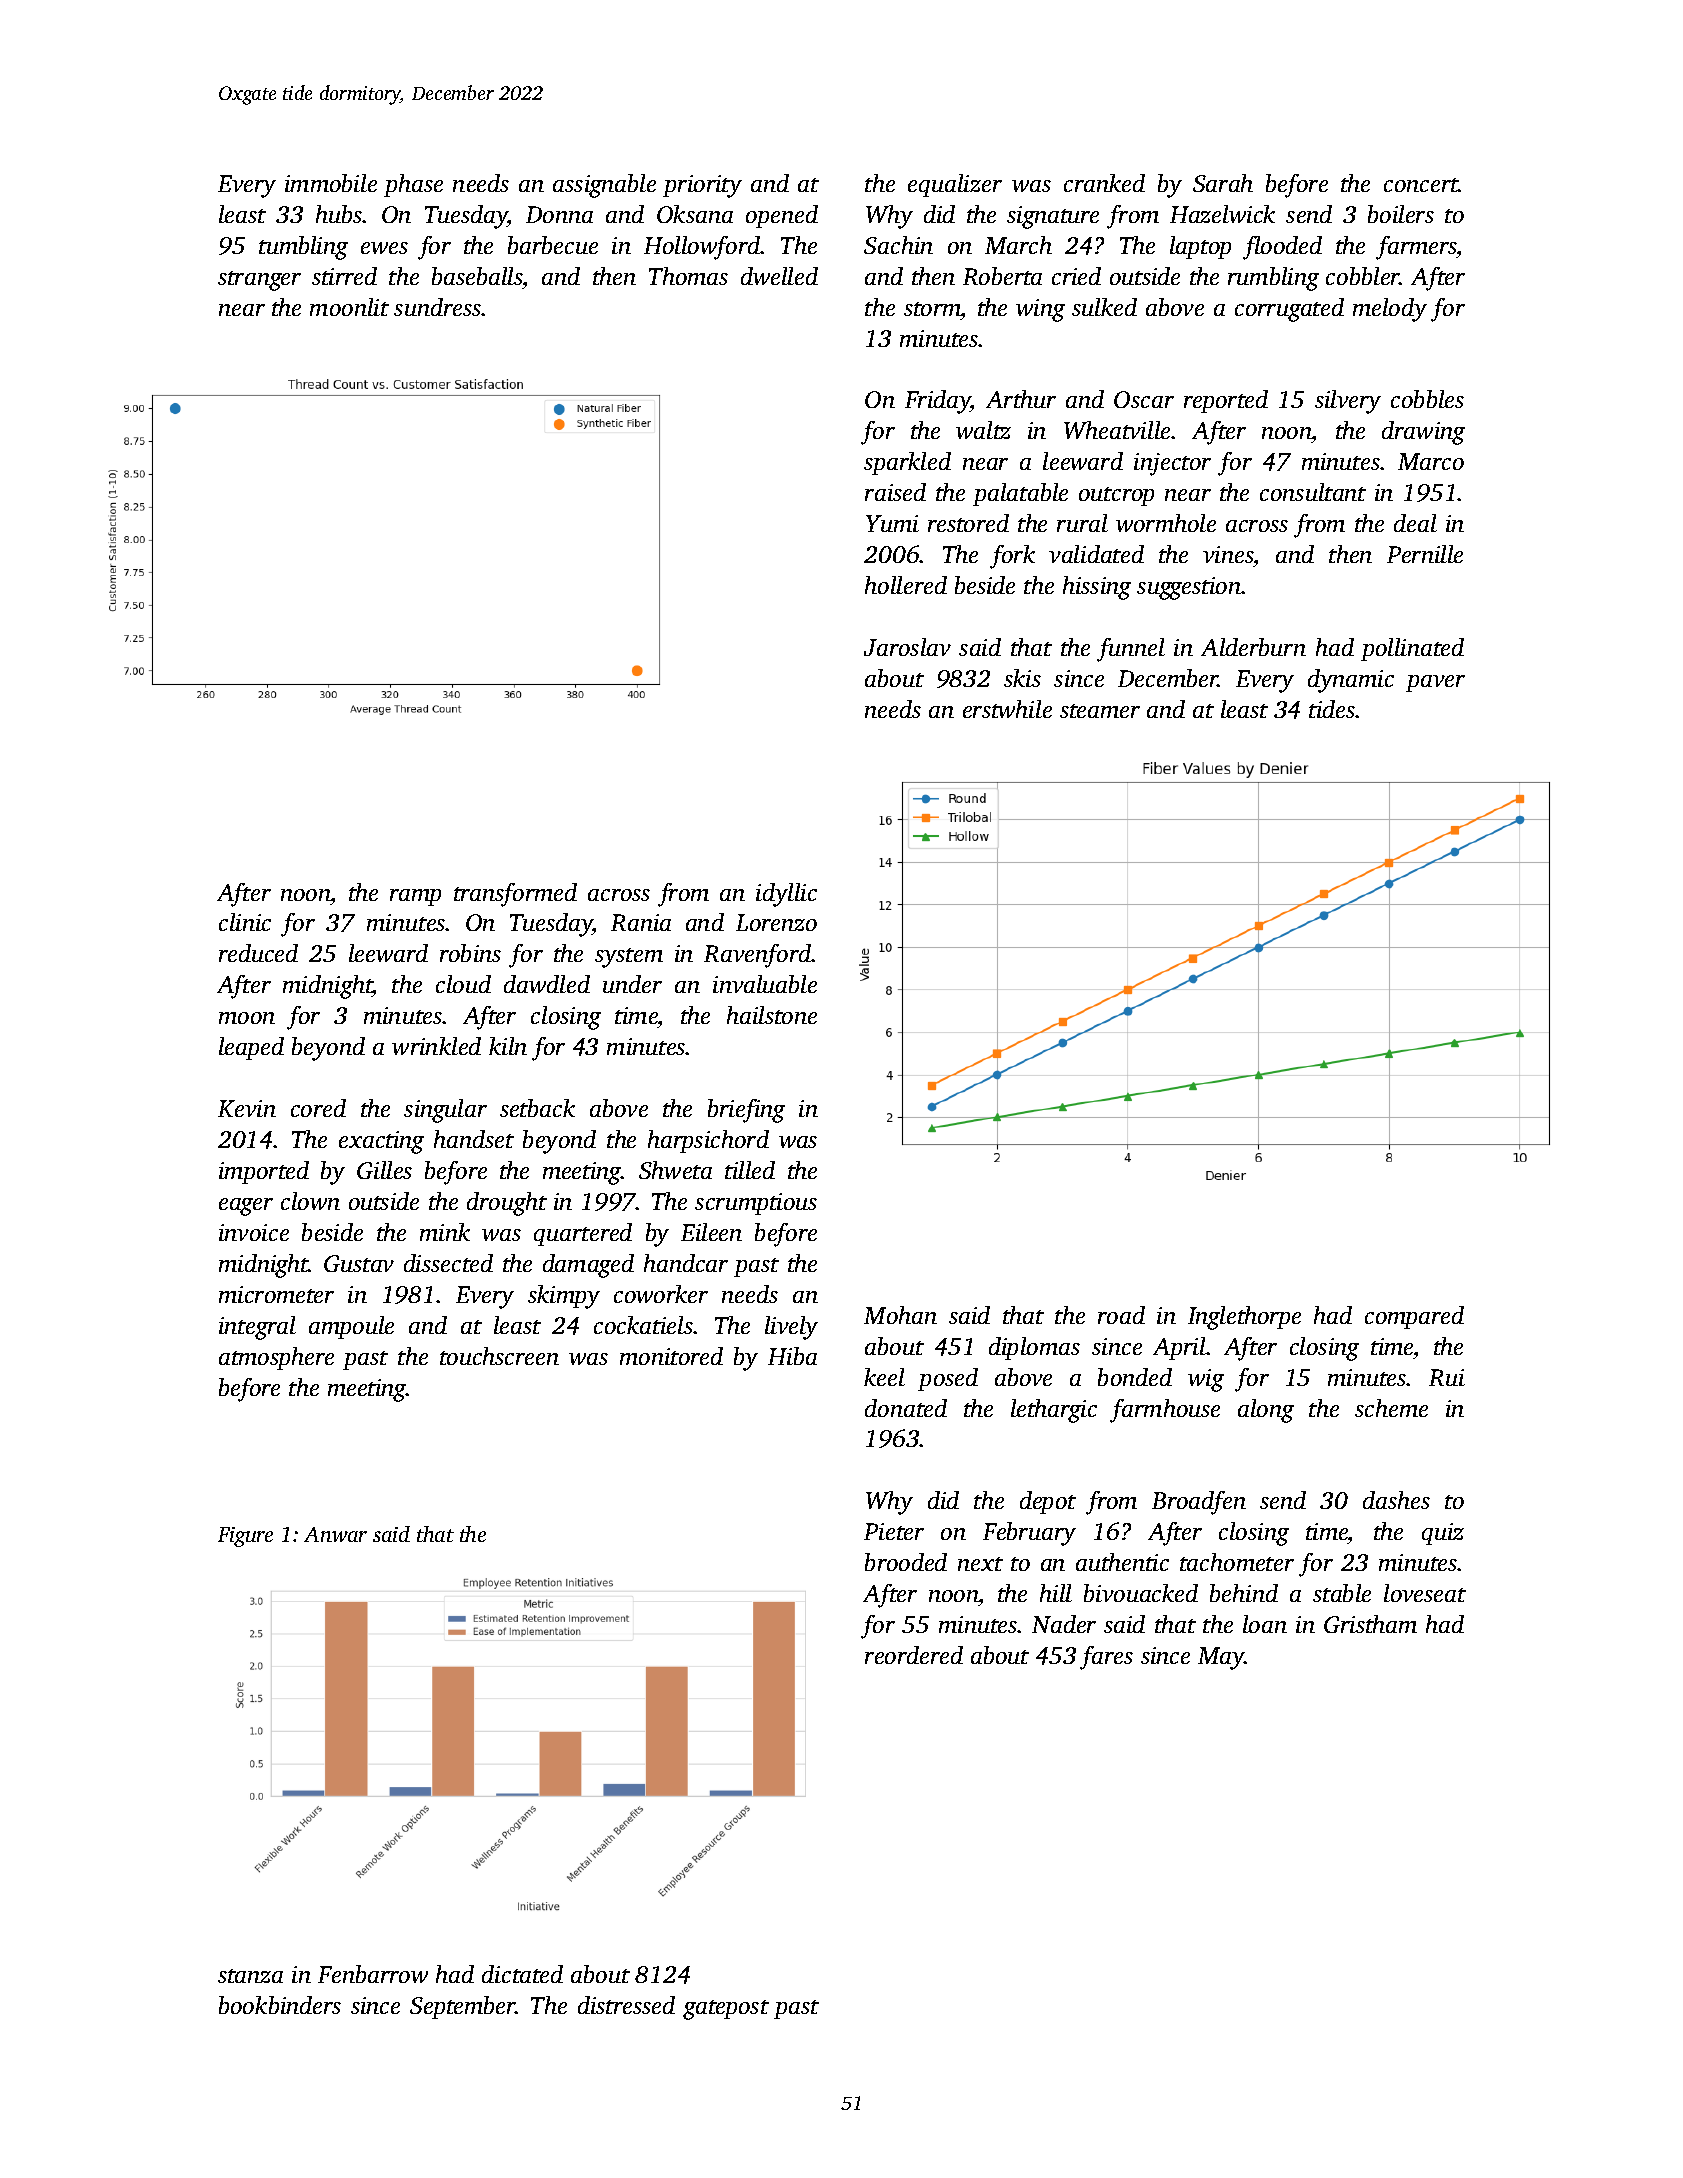 The image size is (1683, 2178). Describe the element at coordinates (772, 1015) in the page. I see `hailstone` at that location.
